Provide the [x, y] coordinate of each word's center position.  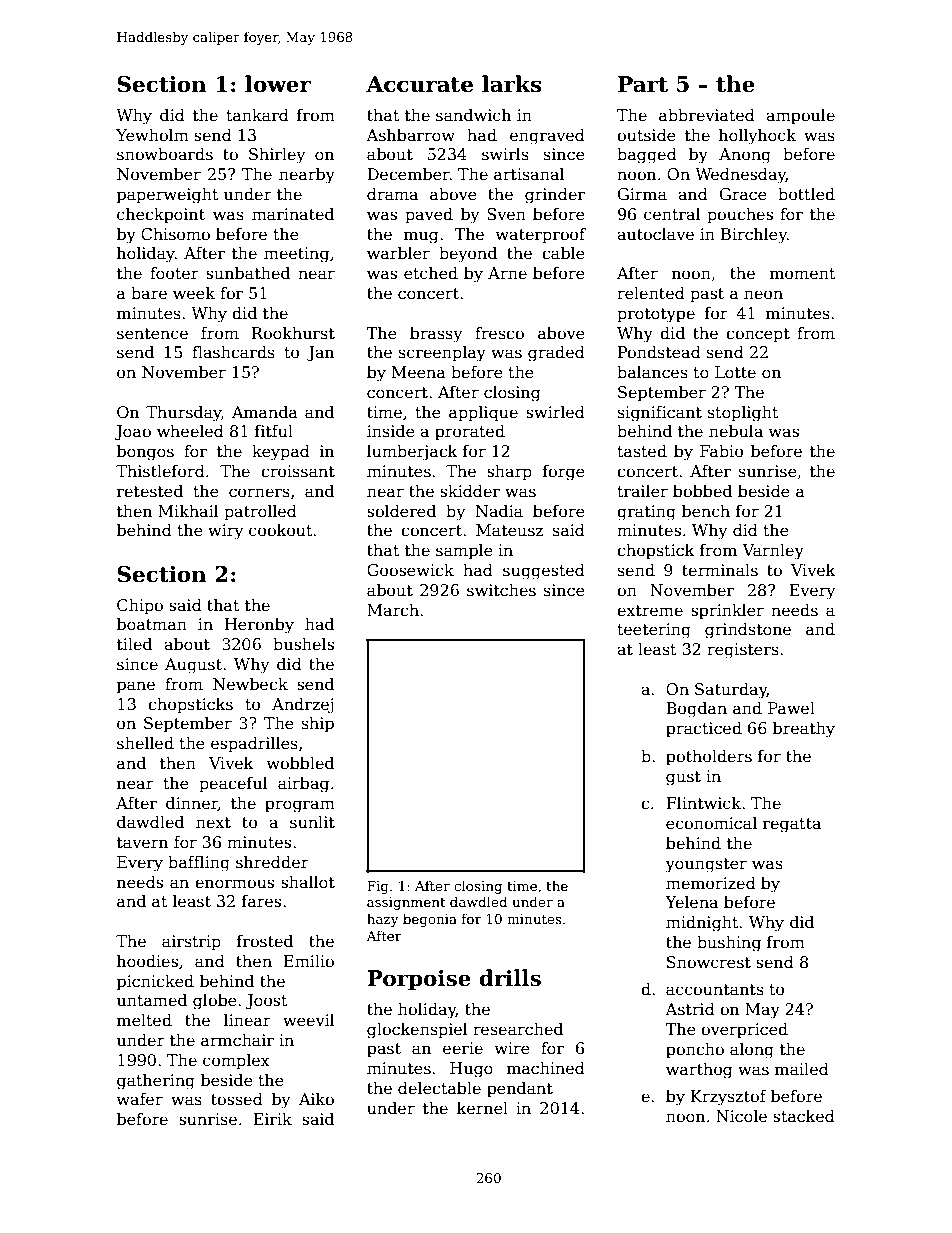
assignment [406, 903]
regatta [792, 825]
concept [758, 335]
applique [483, 413]
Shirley [277, 155]
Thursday [184, 413]
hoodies [147, 961]
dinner [192, 803]
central [672, 213]
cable [563, 253]
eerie [463, 1048]
